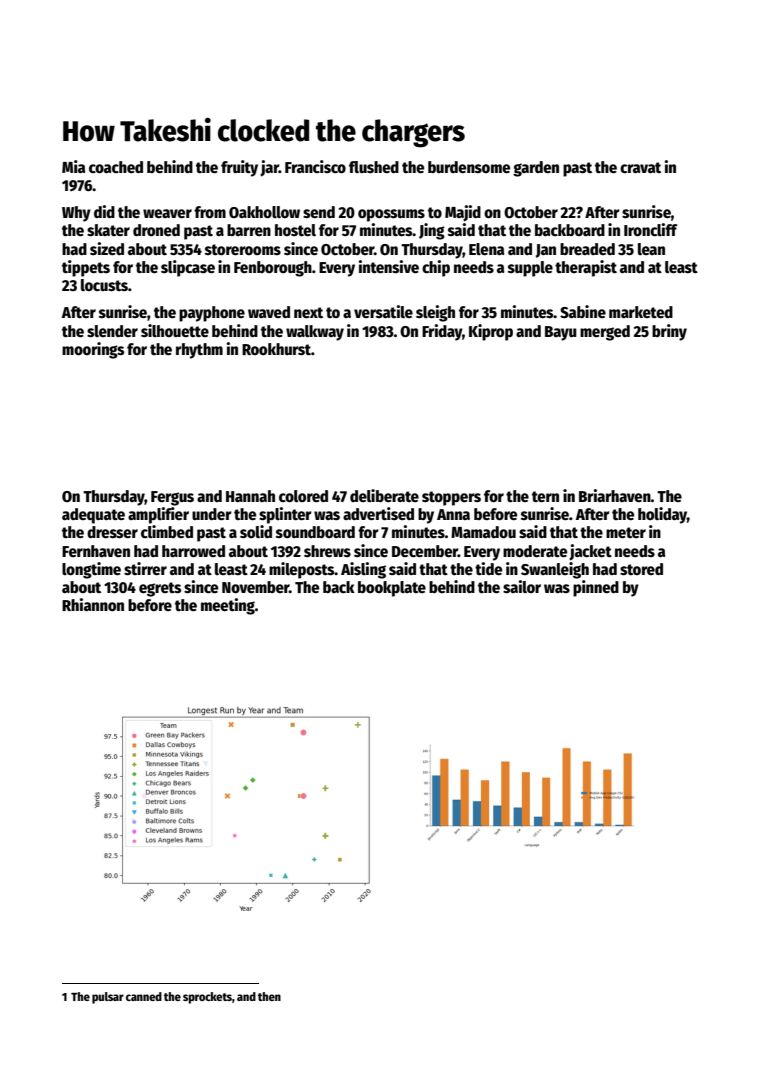 This document has width=760, height=1078. What do you see at coordinates (104, 285) in the document?
I see `locusts` at bounding box center [104, 285].
